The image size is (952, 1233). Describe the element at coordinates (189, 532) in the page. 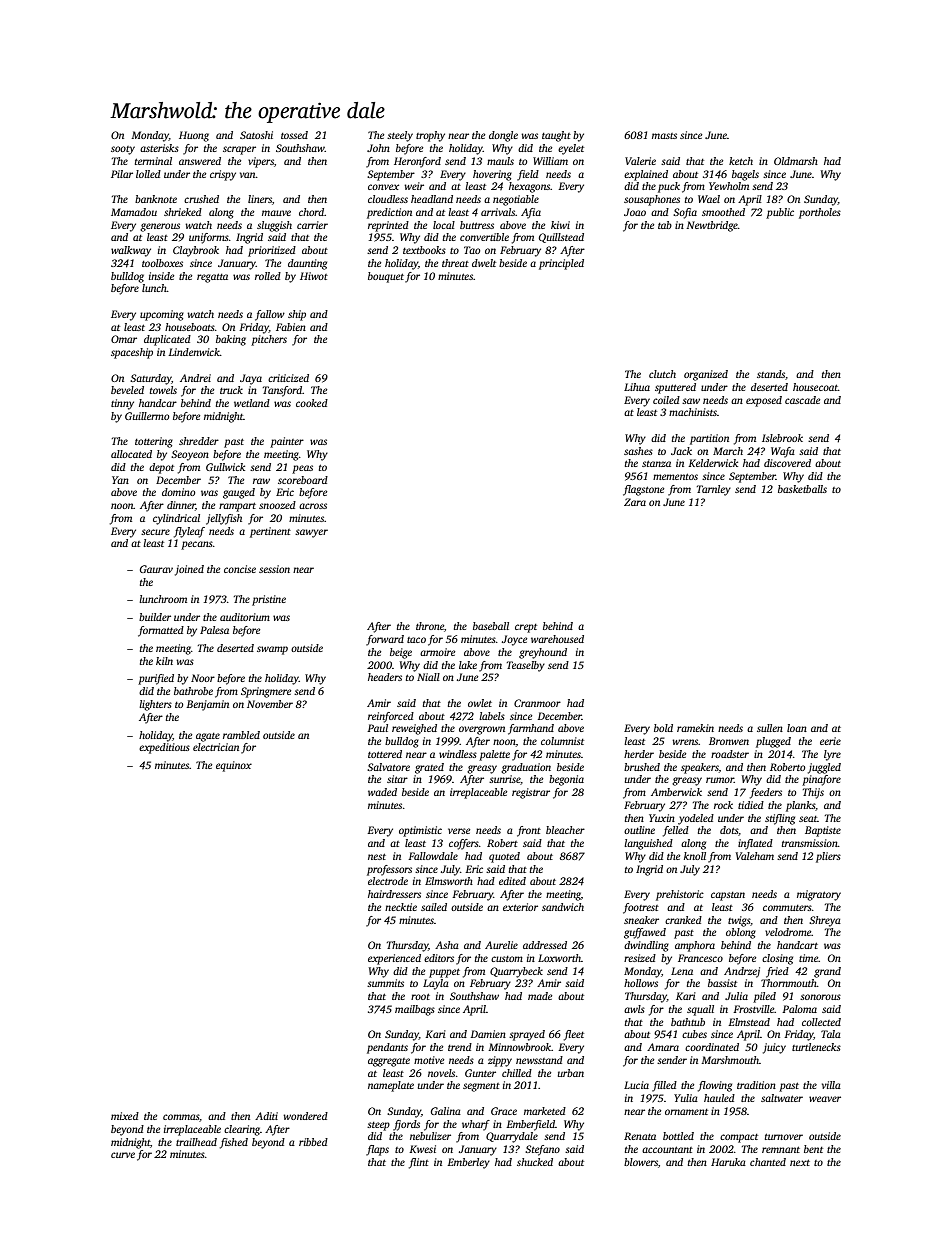

I see `flyleaf` at that location.
